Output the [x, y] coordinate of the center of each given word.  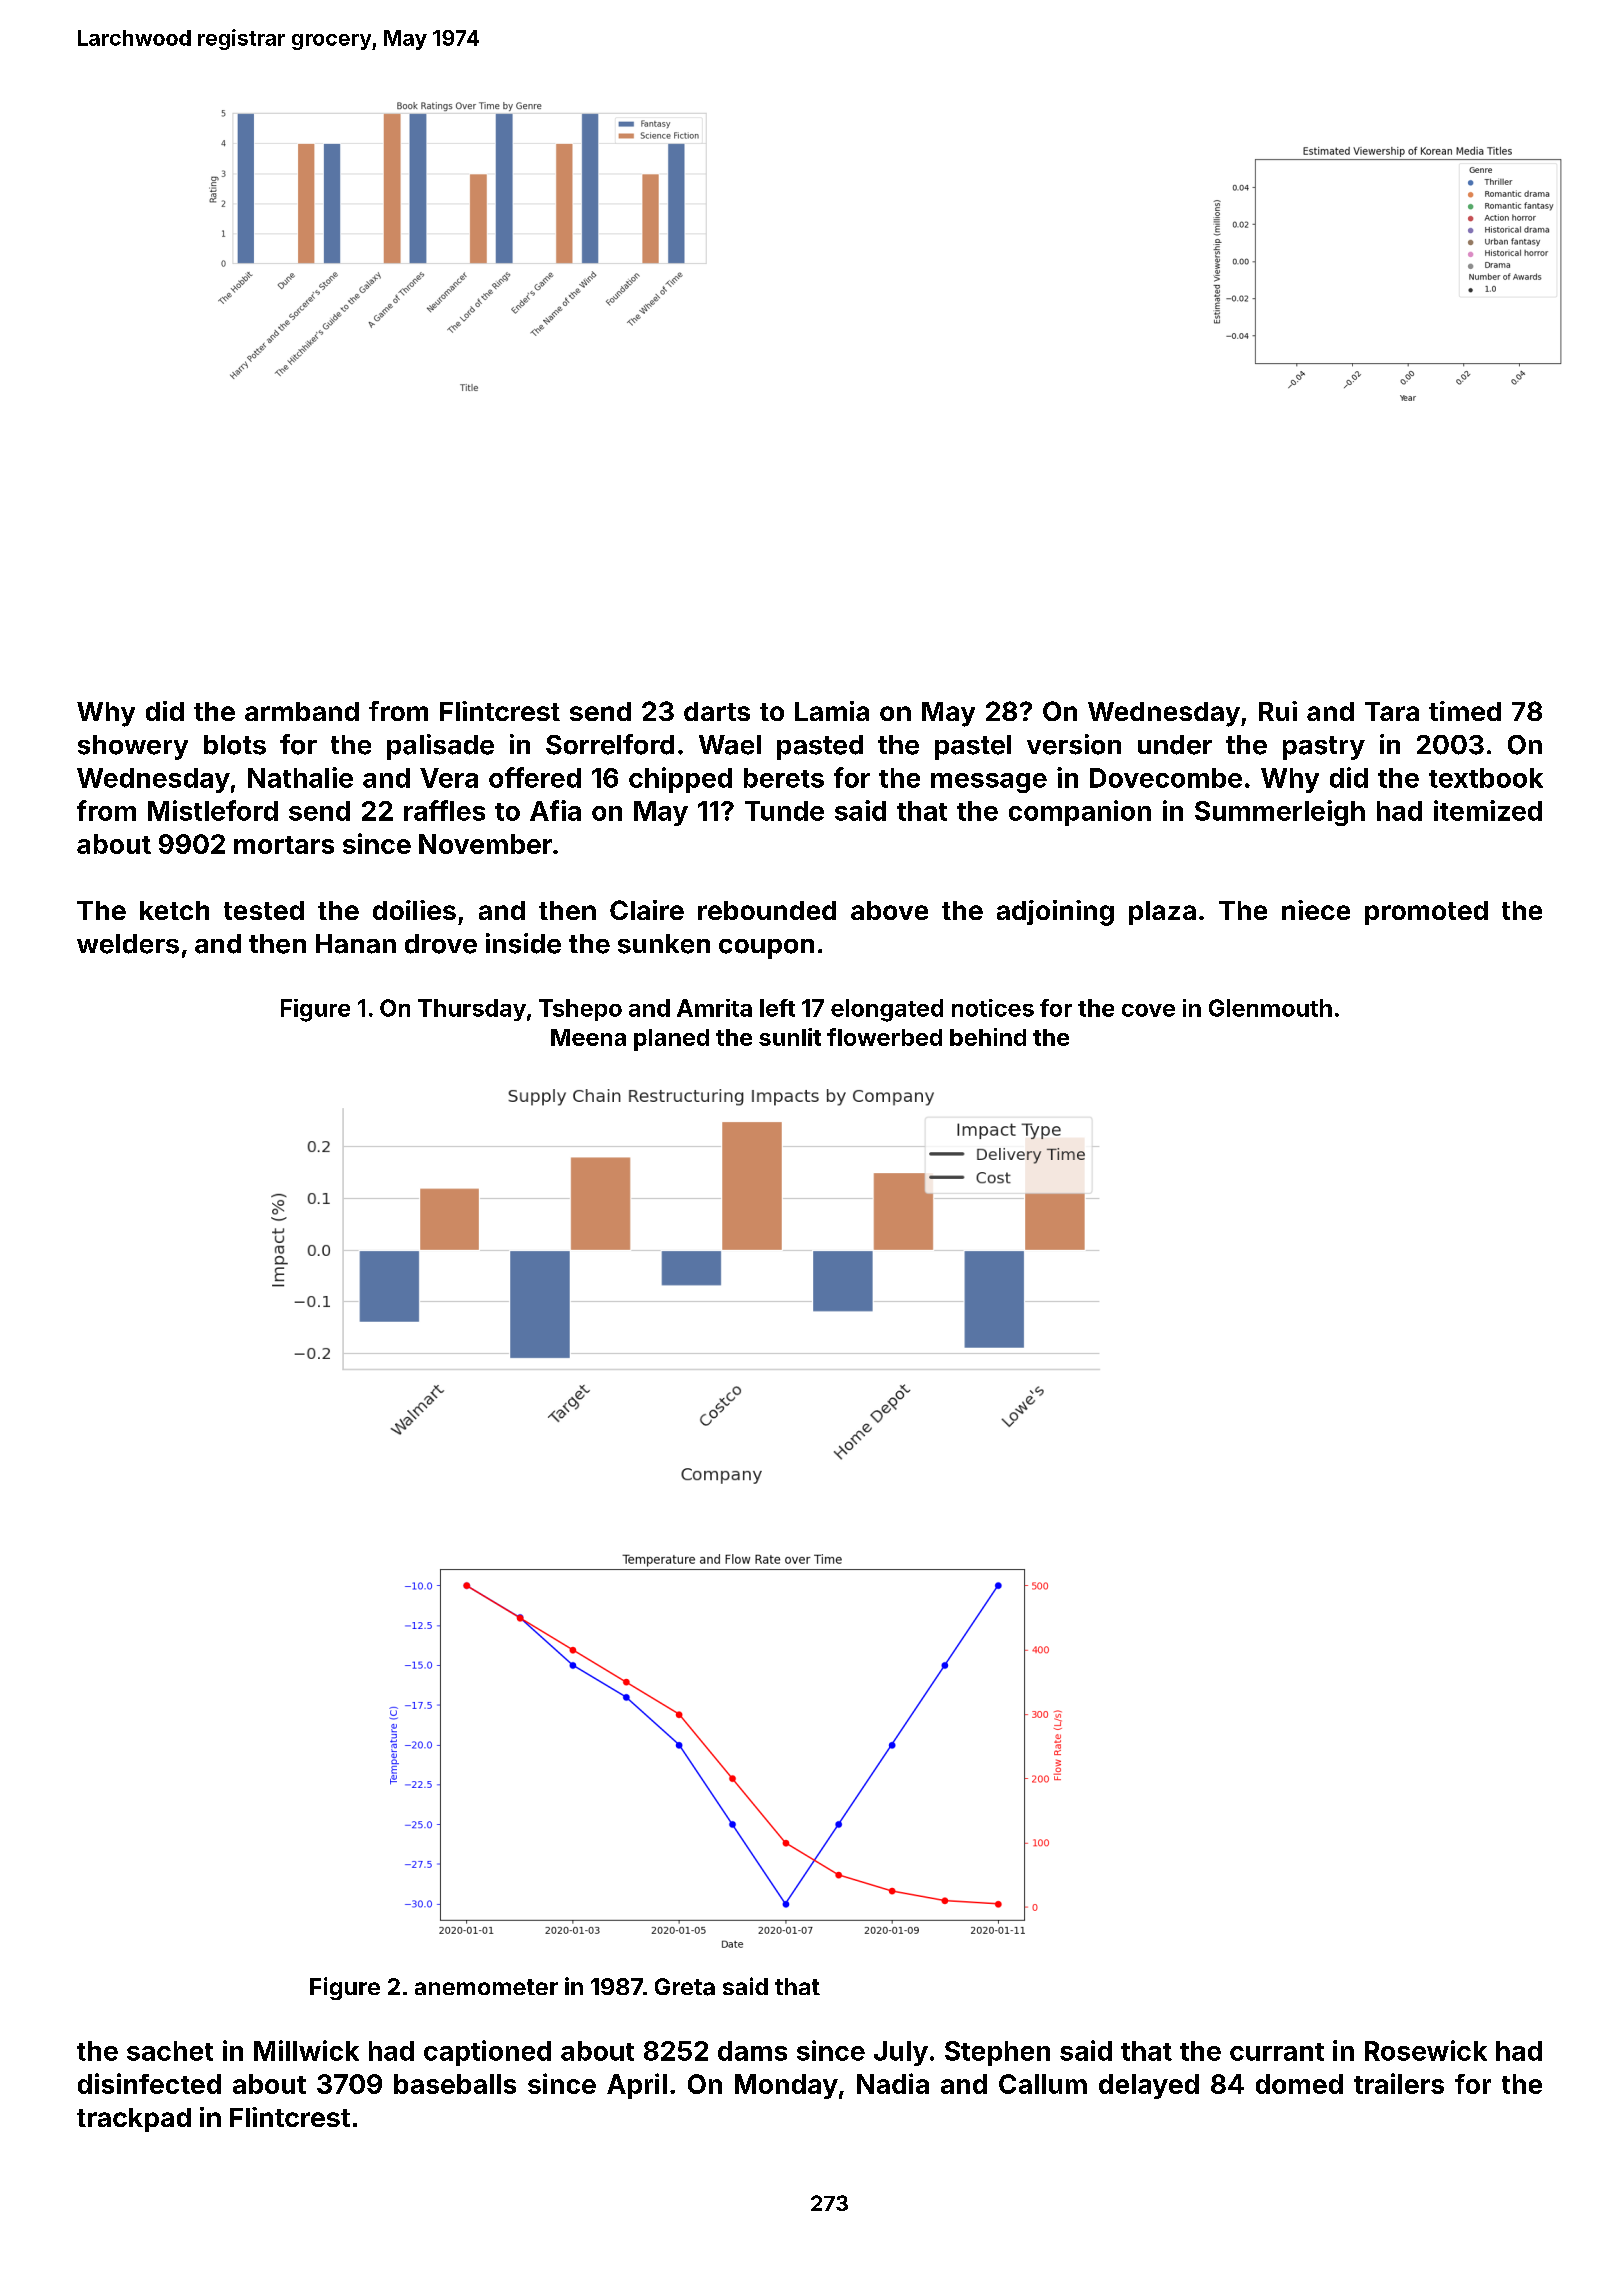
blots [235, 745]
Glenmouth [1270, 1008]
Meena [588, 1037]
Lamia [832, 711]
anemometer [486, 1987]
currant [1277, 2052]
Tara [1392, 711]
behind [988, 1037]
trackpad [134, 2120]
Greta [685, 1987]
